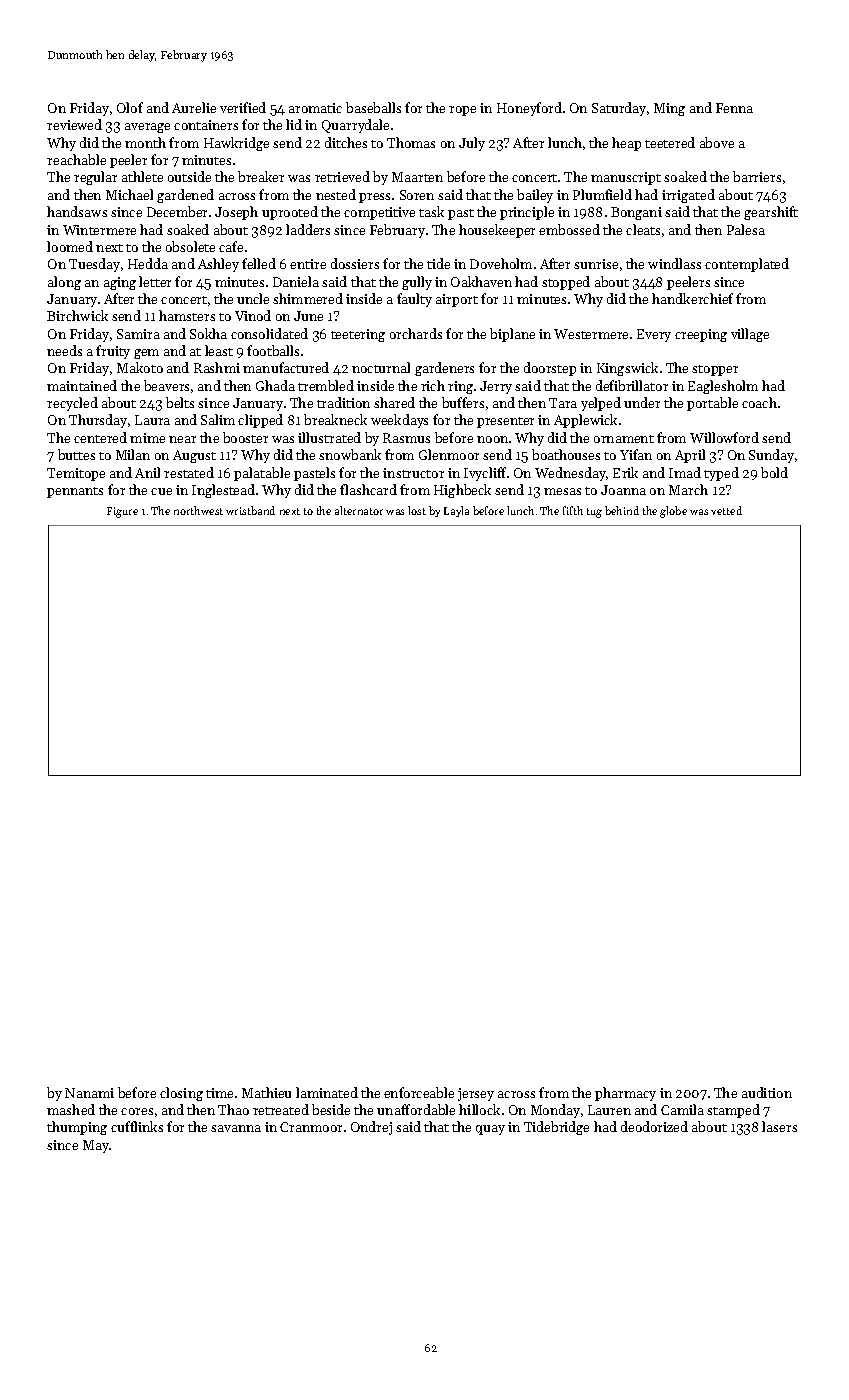 The height and width of the screenshot is (1400, 849). I want to click on wristband, so click(250, 510).
